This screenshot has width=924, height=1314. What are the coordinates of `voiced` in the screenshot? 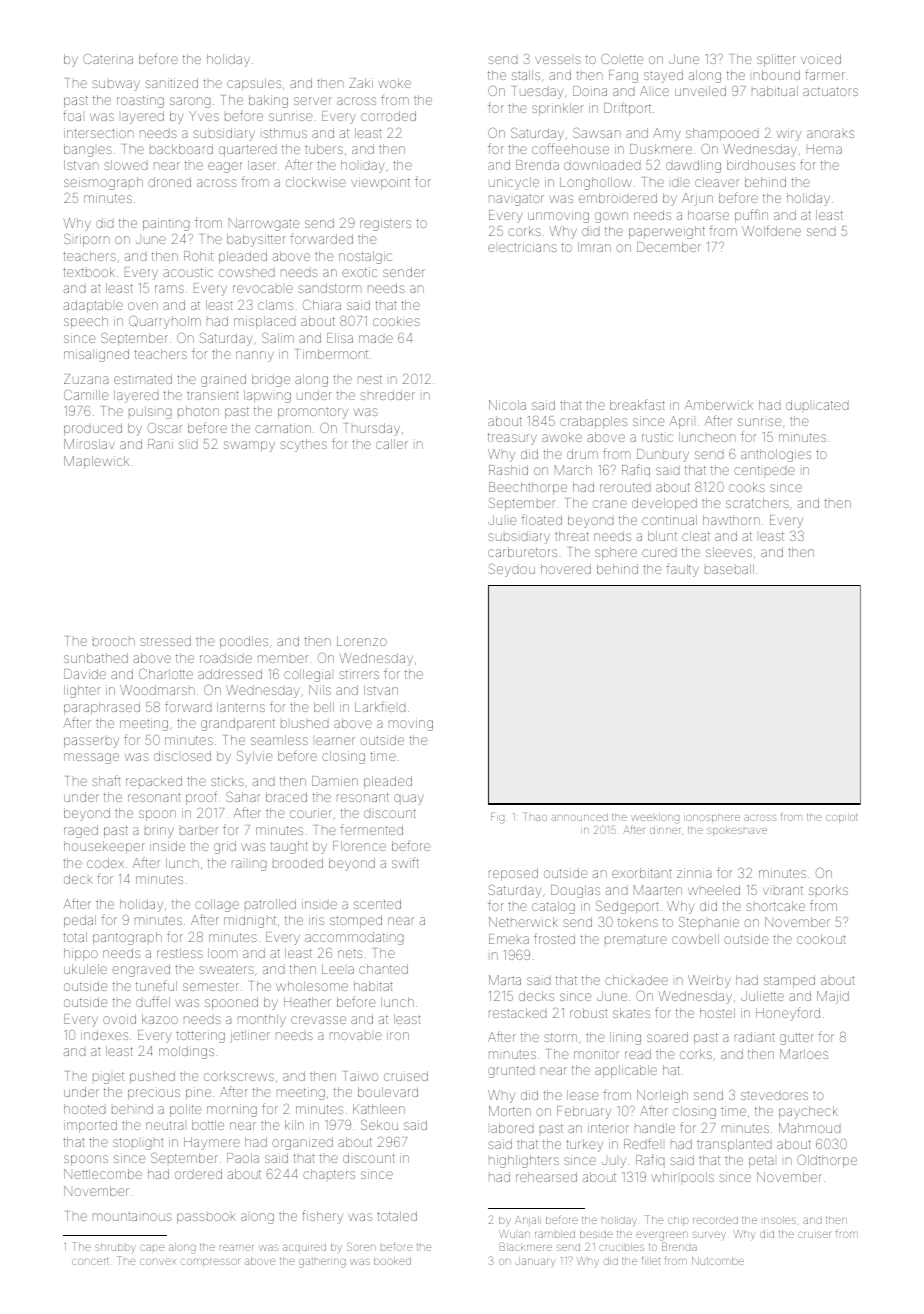 It's located at (821, 59).
